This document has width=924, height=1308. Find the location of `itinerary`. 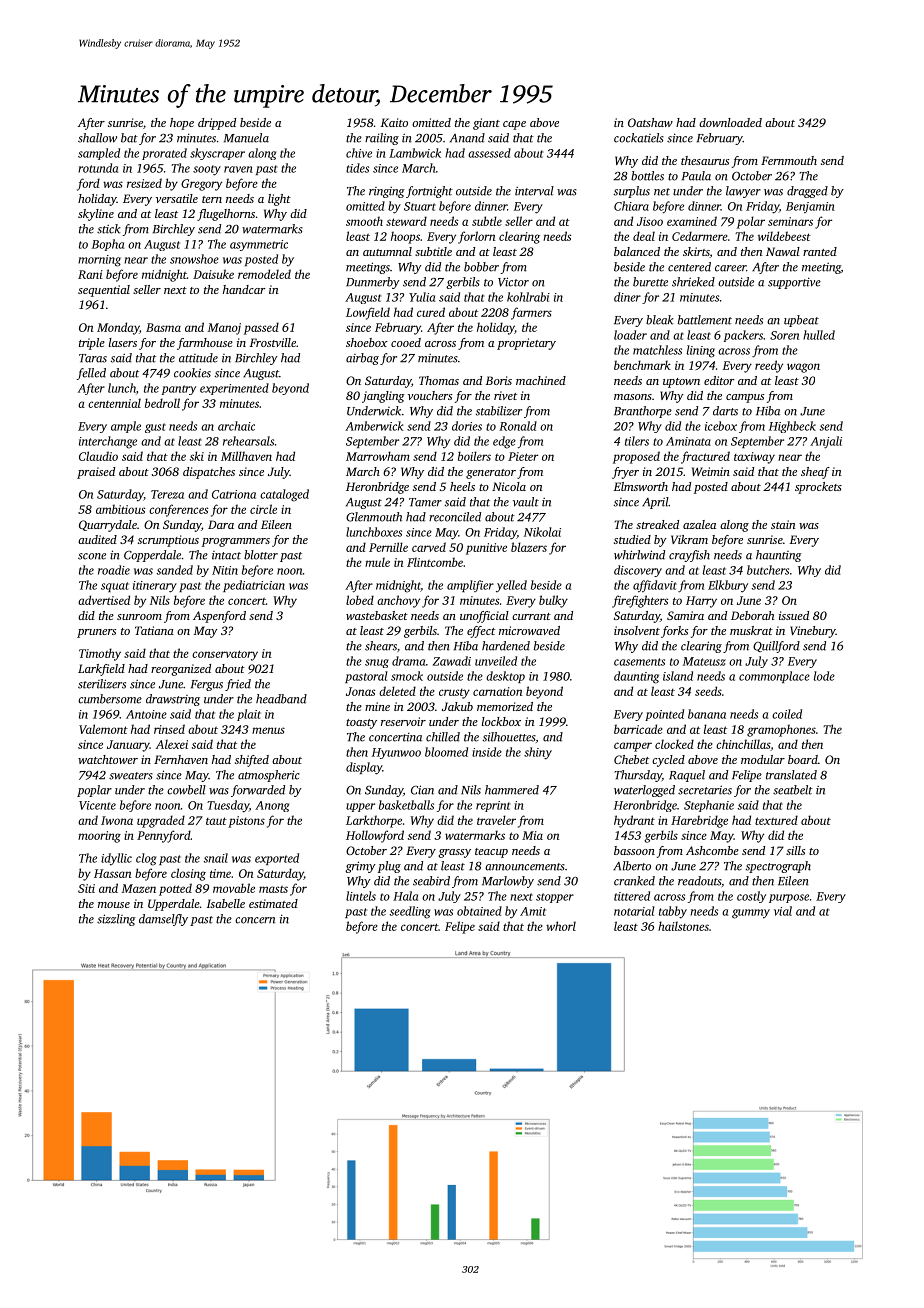

itinerary is located at coordinates (155, 587).
